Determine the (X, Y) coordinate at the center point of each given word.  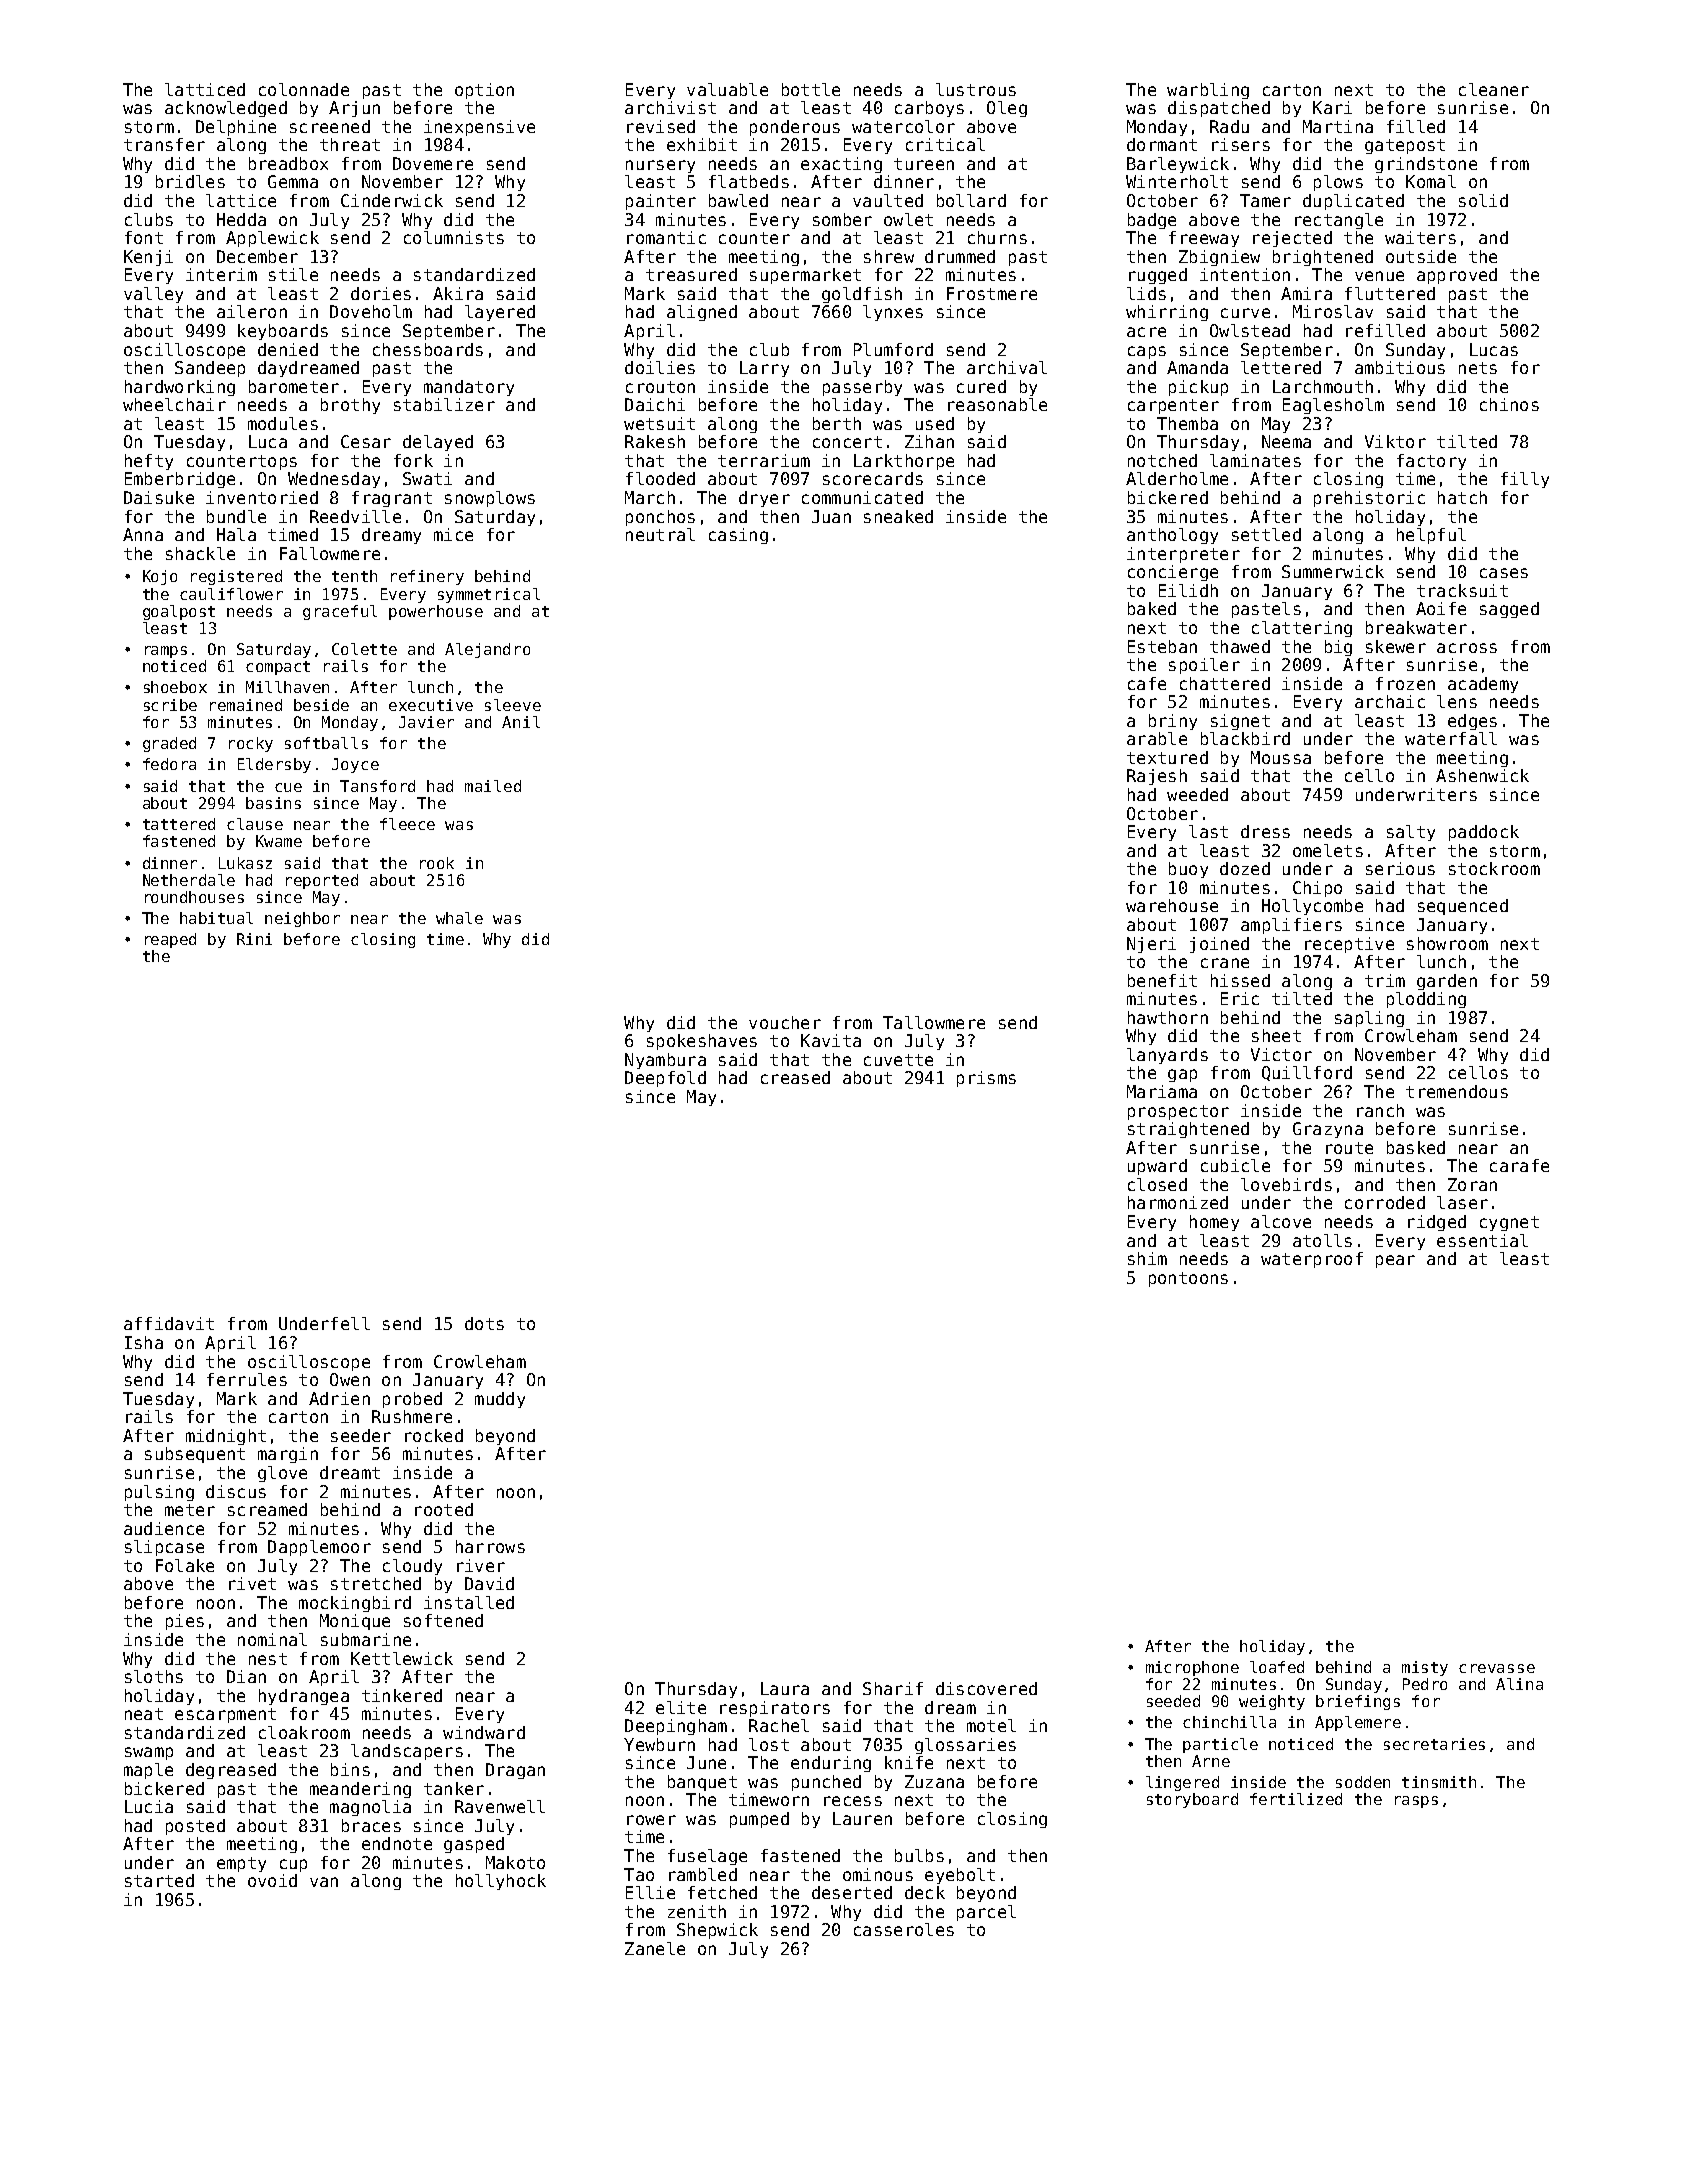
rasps (1416, 1802)
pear (1395, 1261)
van (324, 1882)
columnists (454, 237)
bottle (811, 89)
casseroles (904, 1929)
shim (1147, 1258)
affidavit (169, 1323)
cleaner (1494, 89)
